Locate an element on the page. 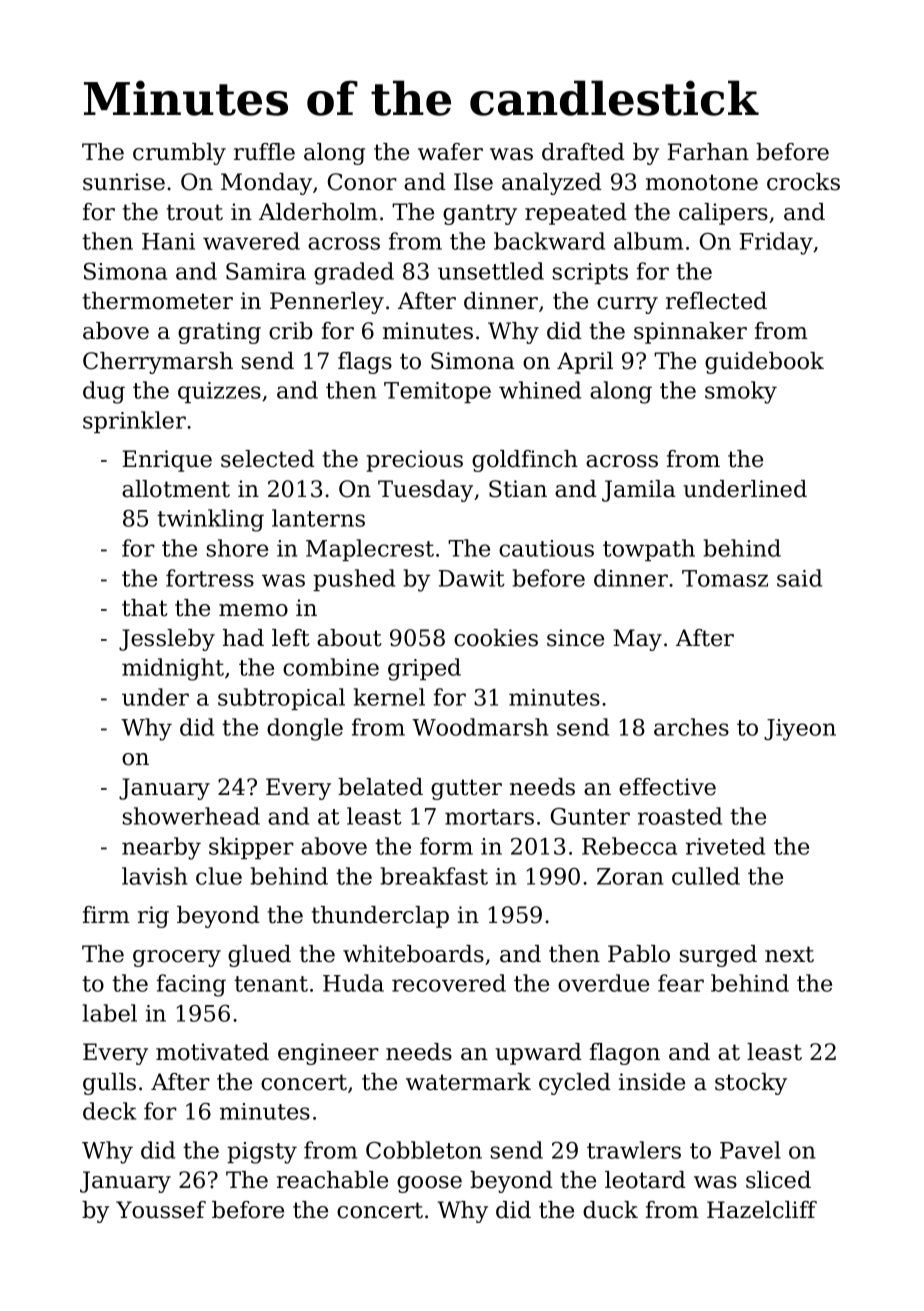  Woodmarsh is located at coordinates (480, 727).
